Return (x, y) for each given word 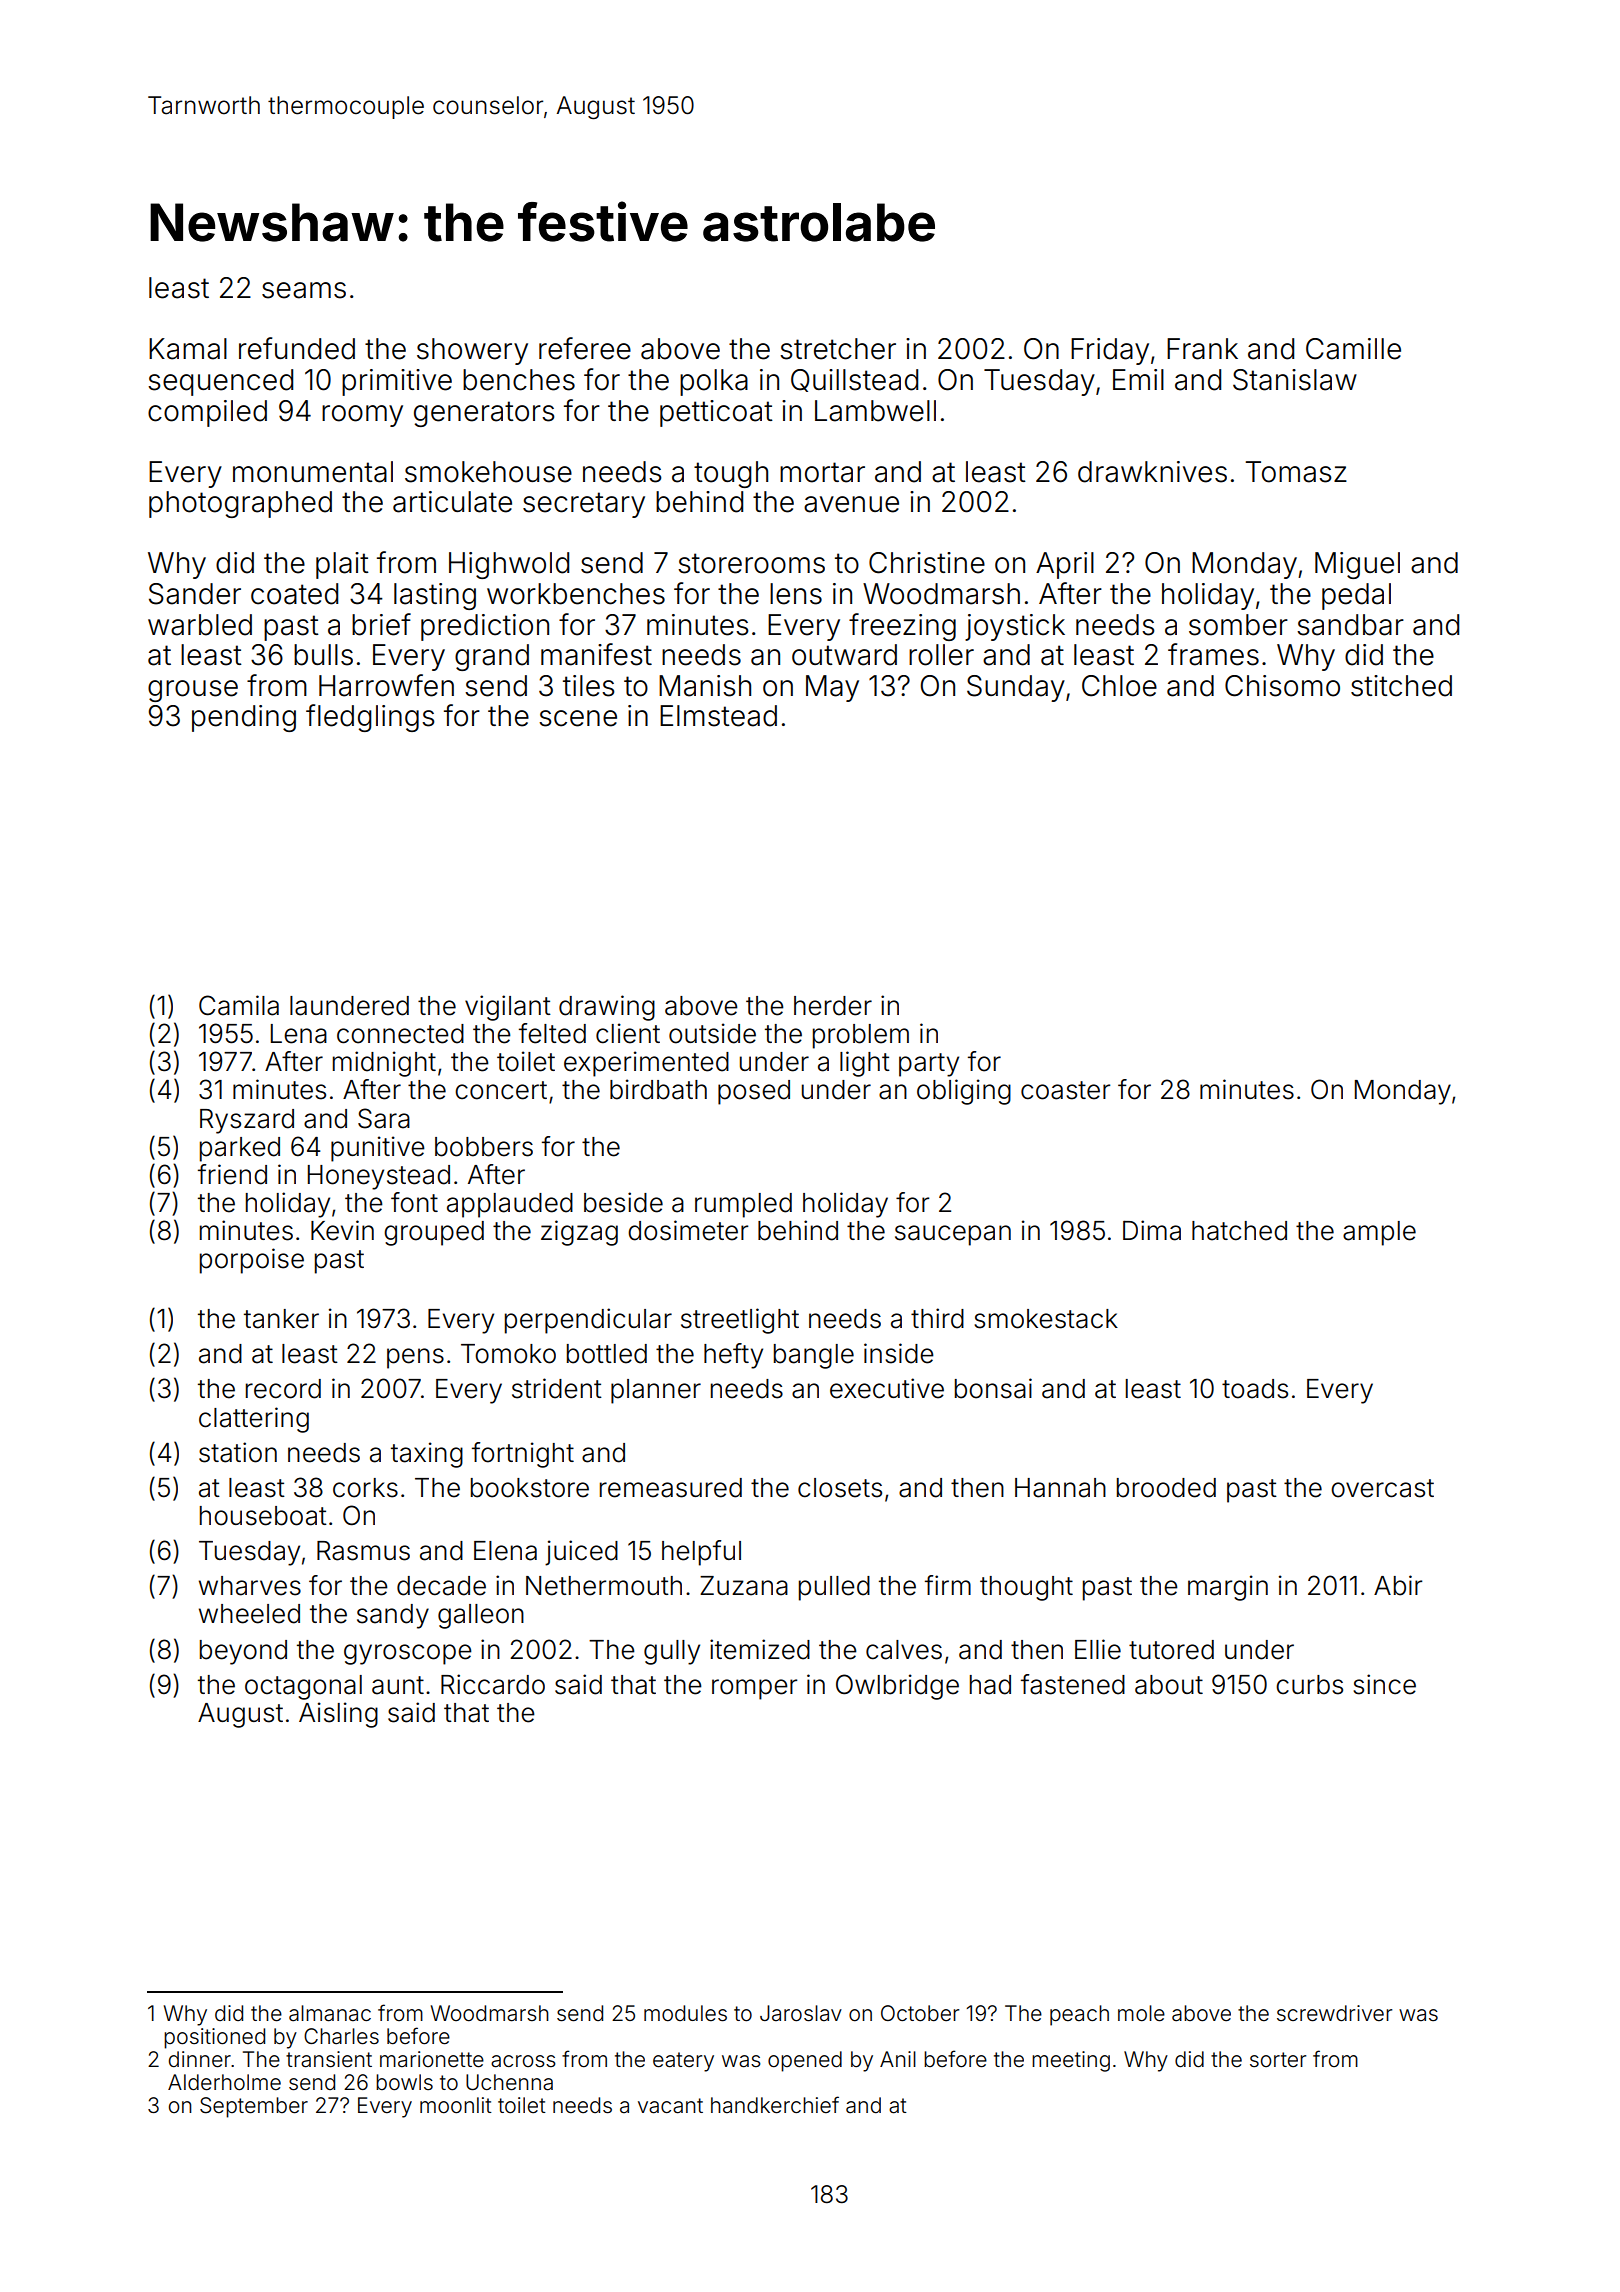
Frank (1202, 349)
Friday (1110, 351)
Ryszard (247, 1121)
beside (623, 1202)
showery (472, 351)
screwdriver (1334, 2013)
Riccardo (493, 1684)
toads (1255, 1389)
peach (1079, 2015)
